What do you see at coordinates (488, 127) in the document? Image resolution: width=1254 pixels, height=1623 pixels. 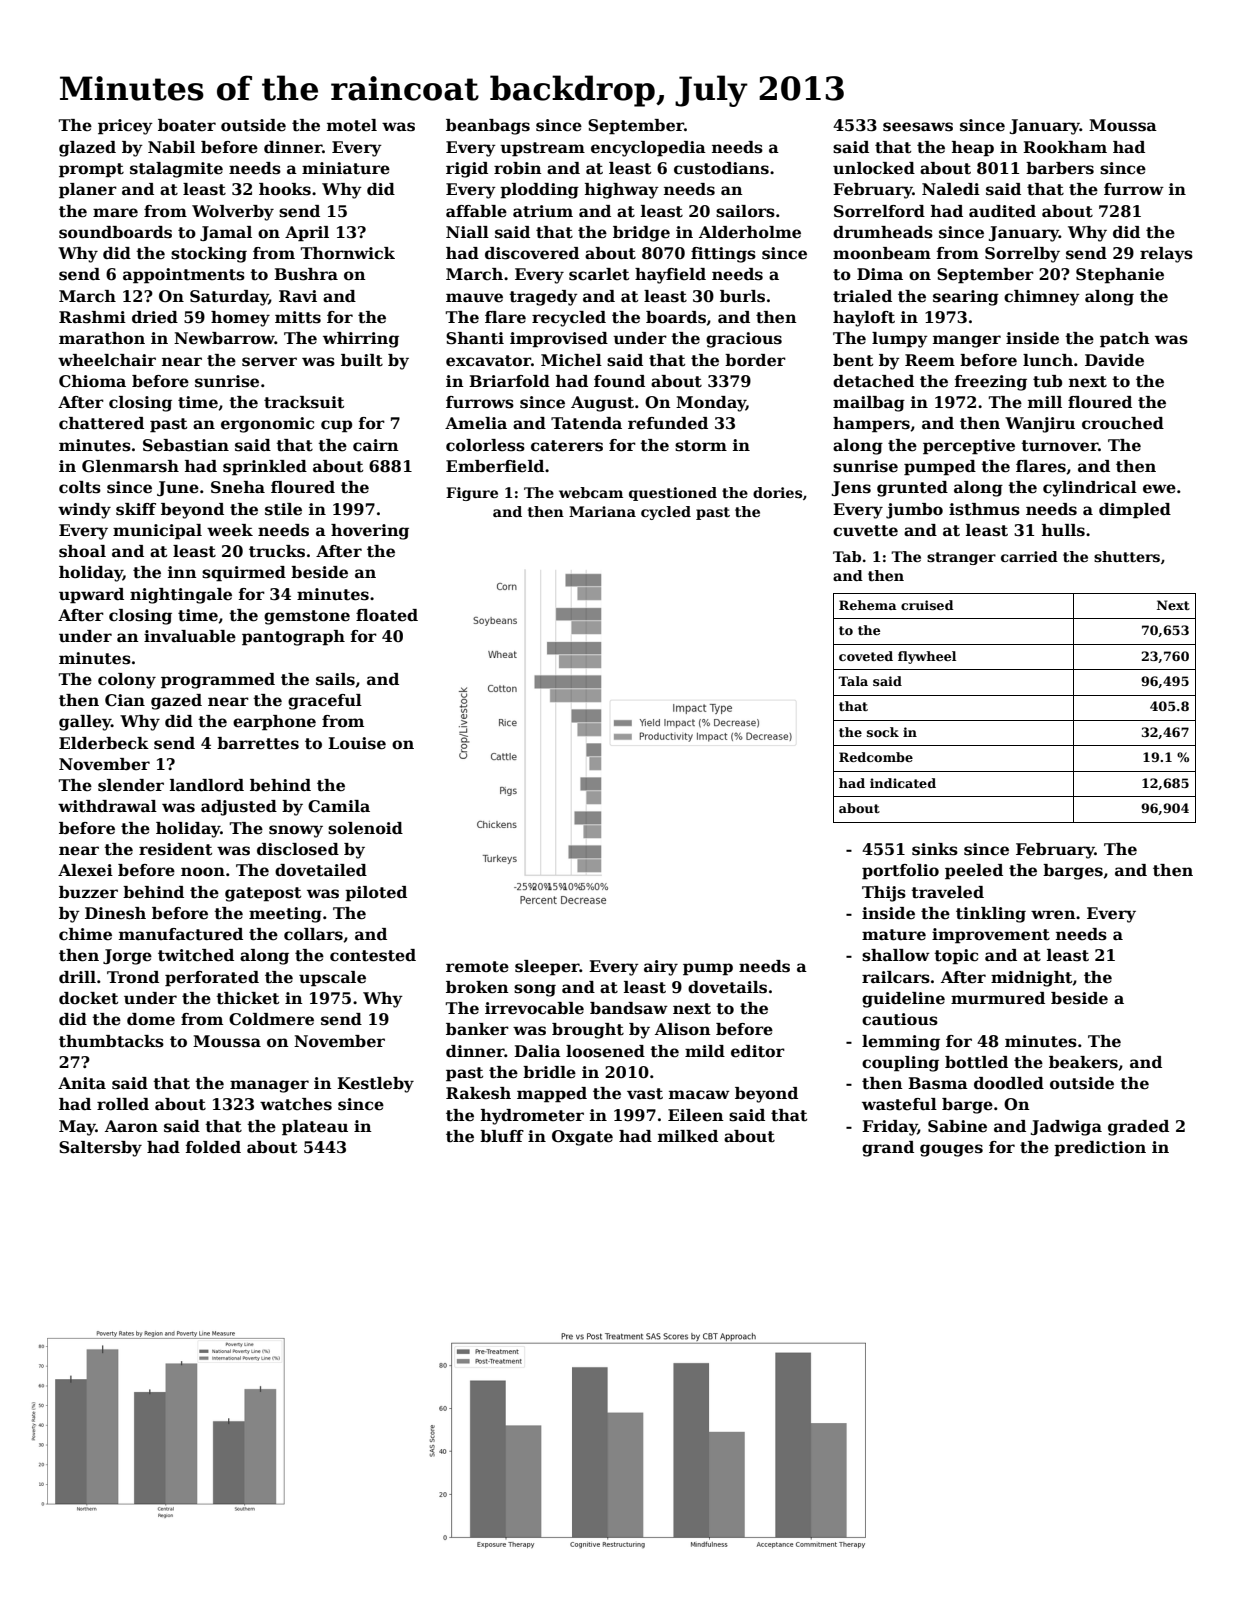 I see `beanbags` at bounding box center [488, 127].
